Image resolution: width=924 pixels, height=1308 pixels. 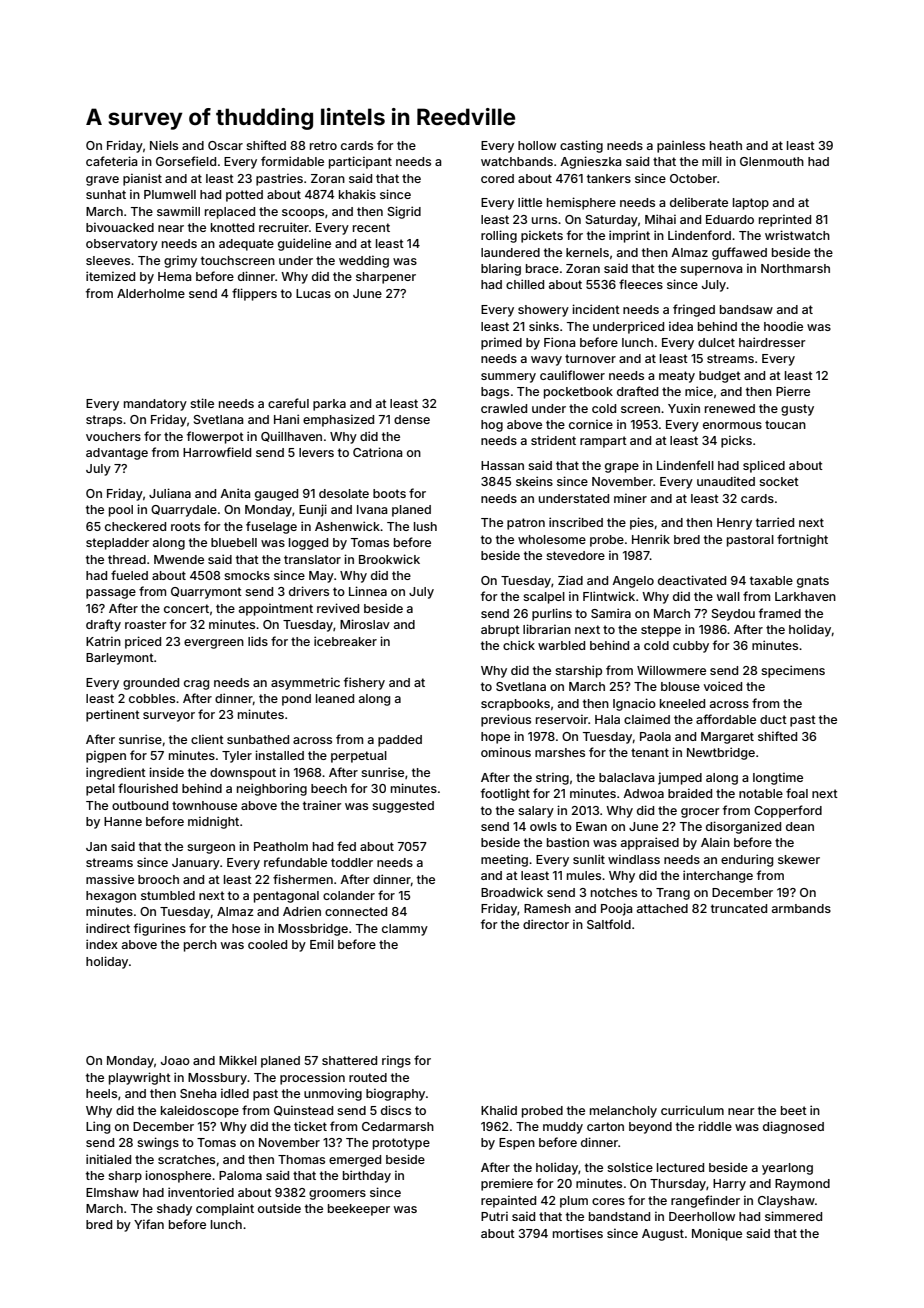 What do you see at coordinates (797, 410) in the page?
I see `gusty` at bounding box center [797, 410].
